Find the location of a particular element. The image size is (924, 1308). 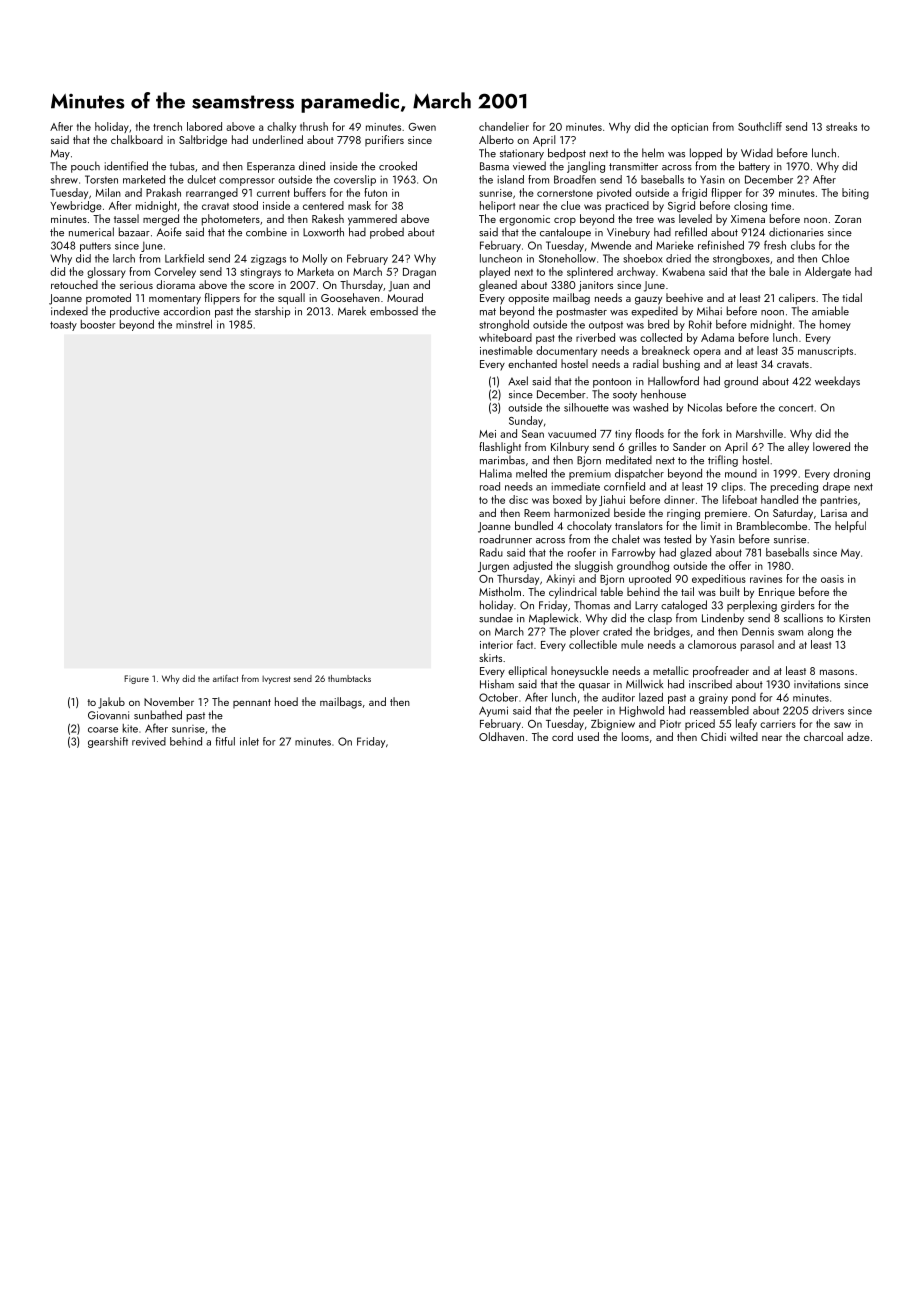

minstrel is located at coordinates (194, 324).
